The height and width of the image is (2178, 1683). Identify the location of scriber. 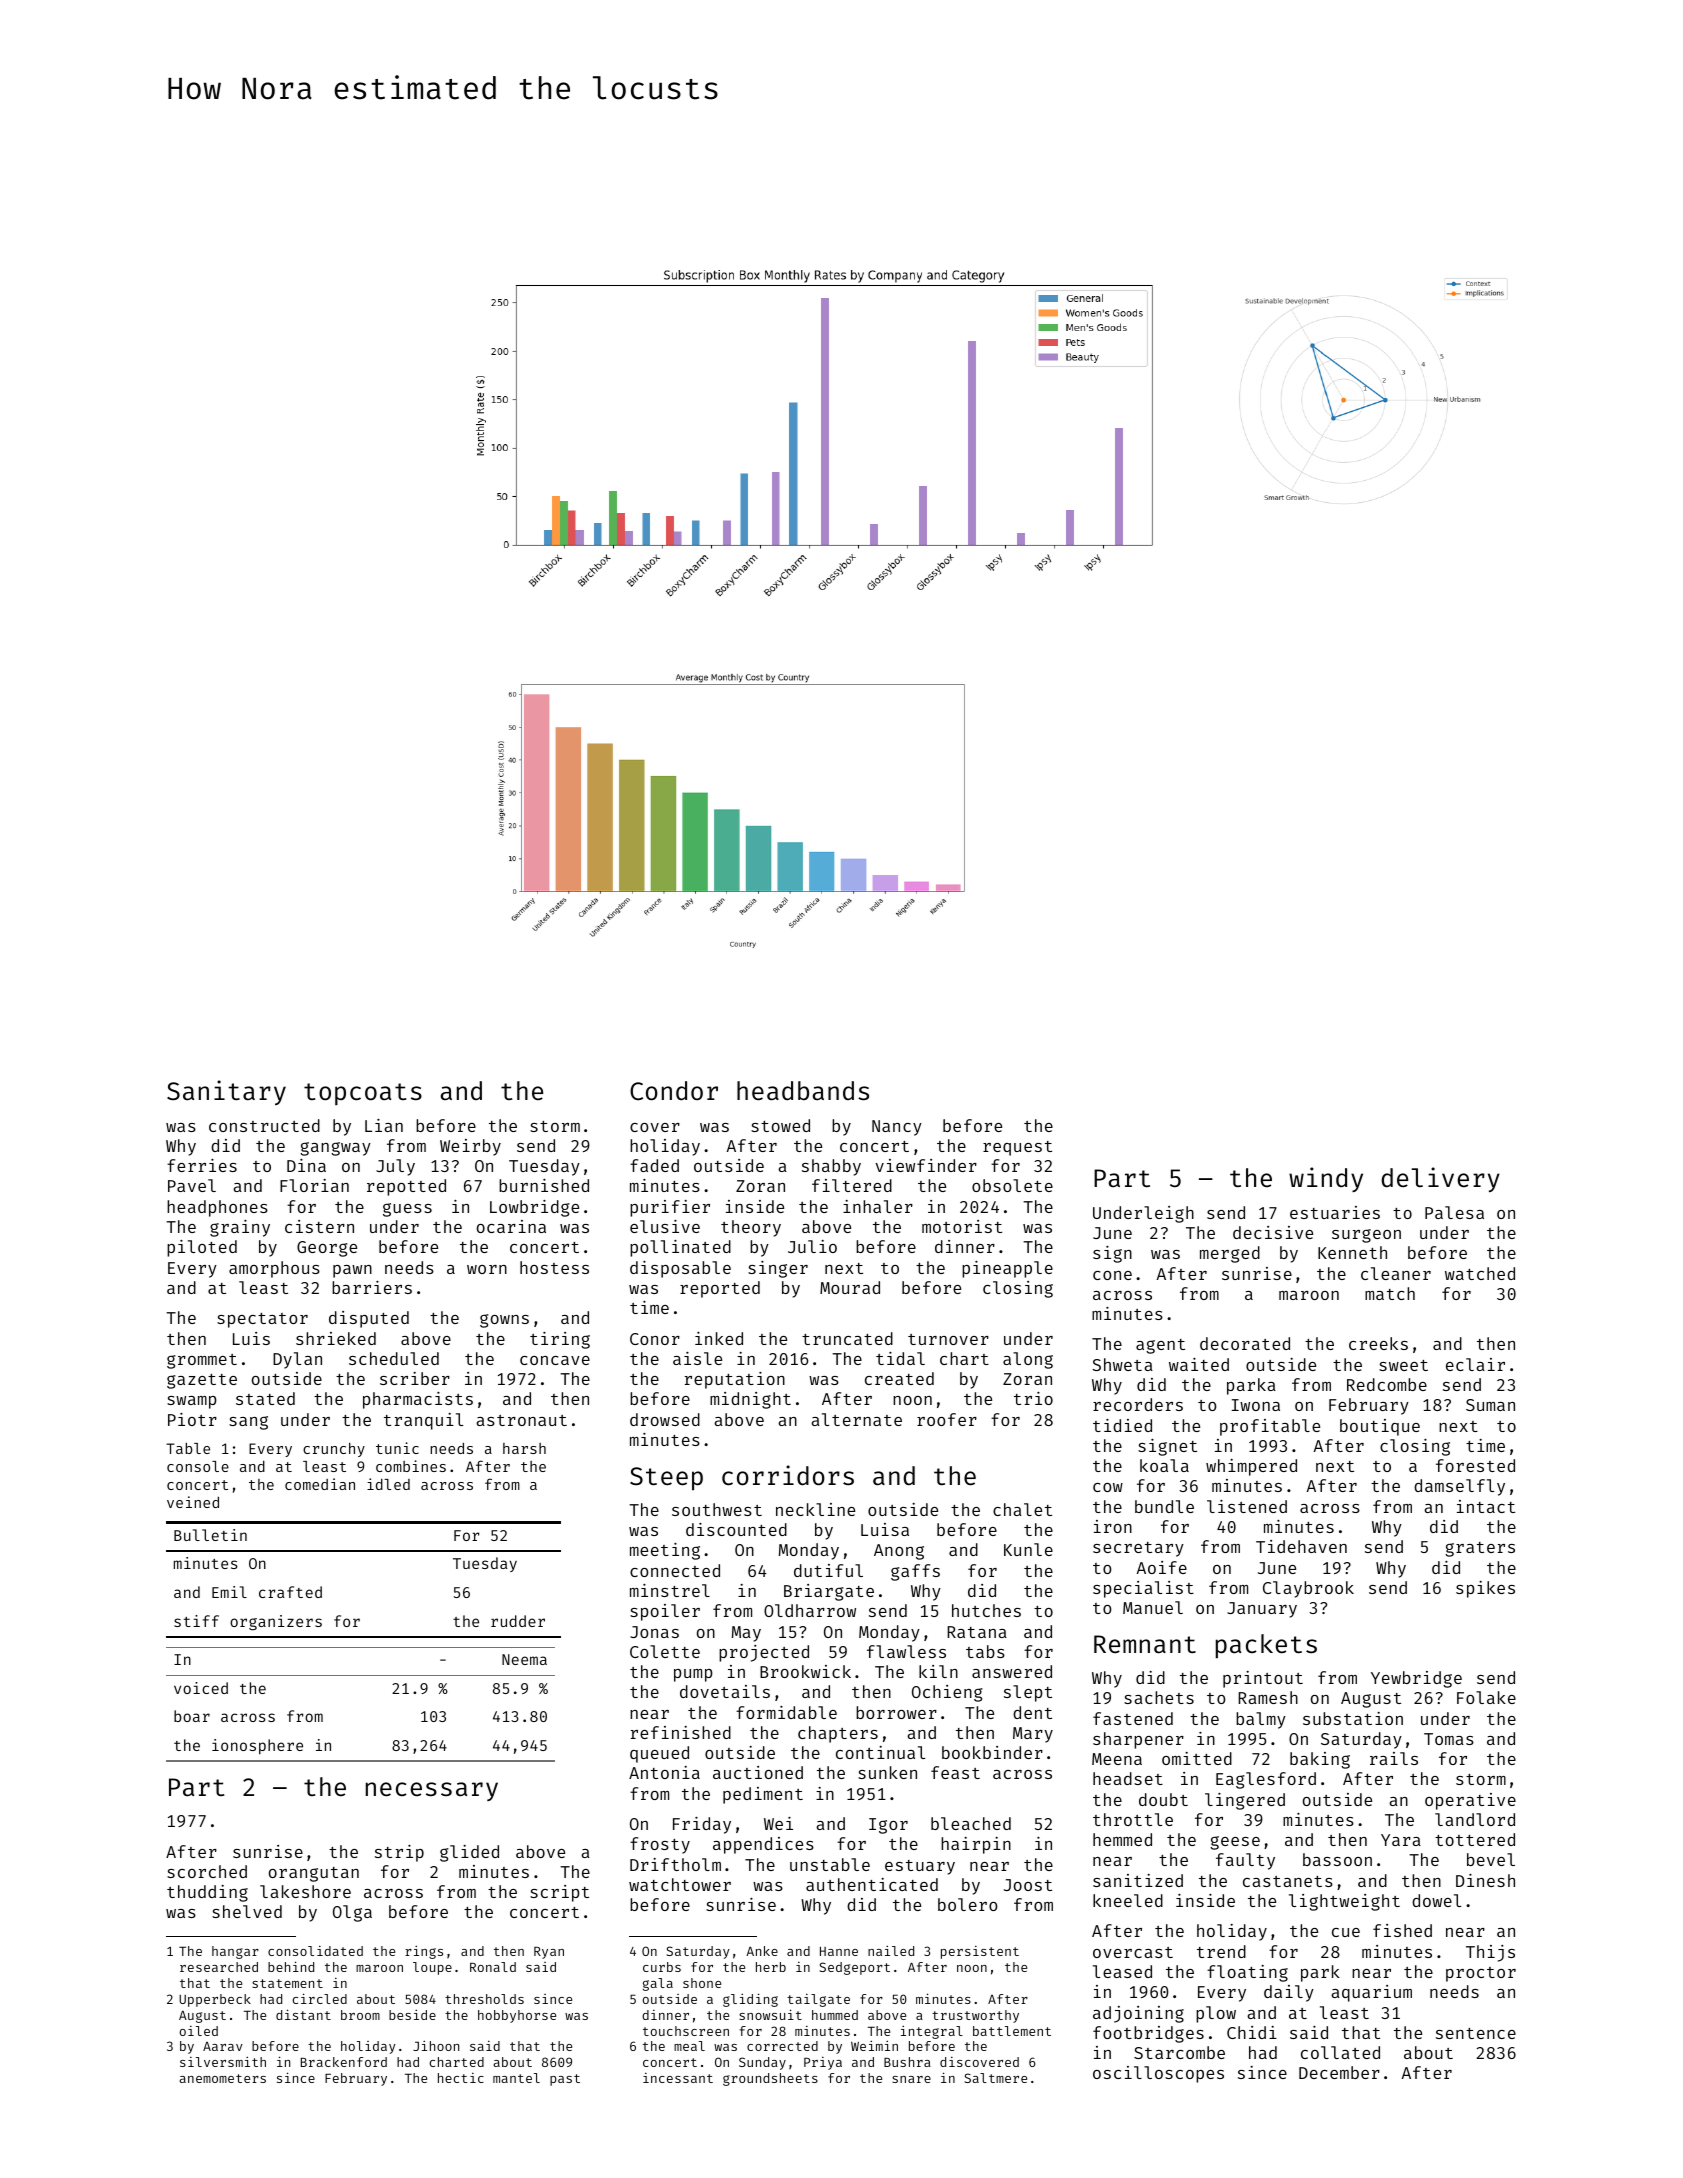
(415, 1378).
